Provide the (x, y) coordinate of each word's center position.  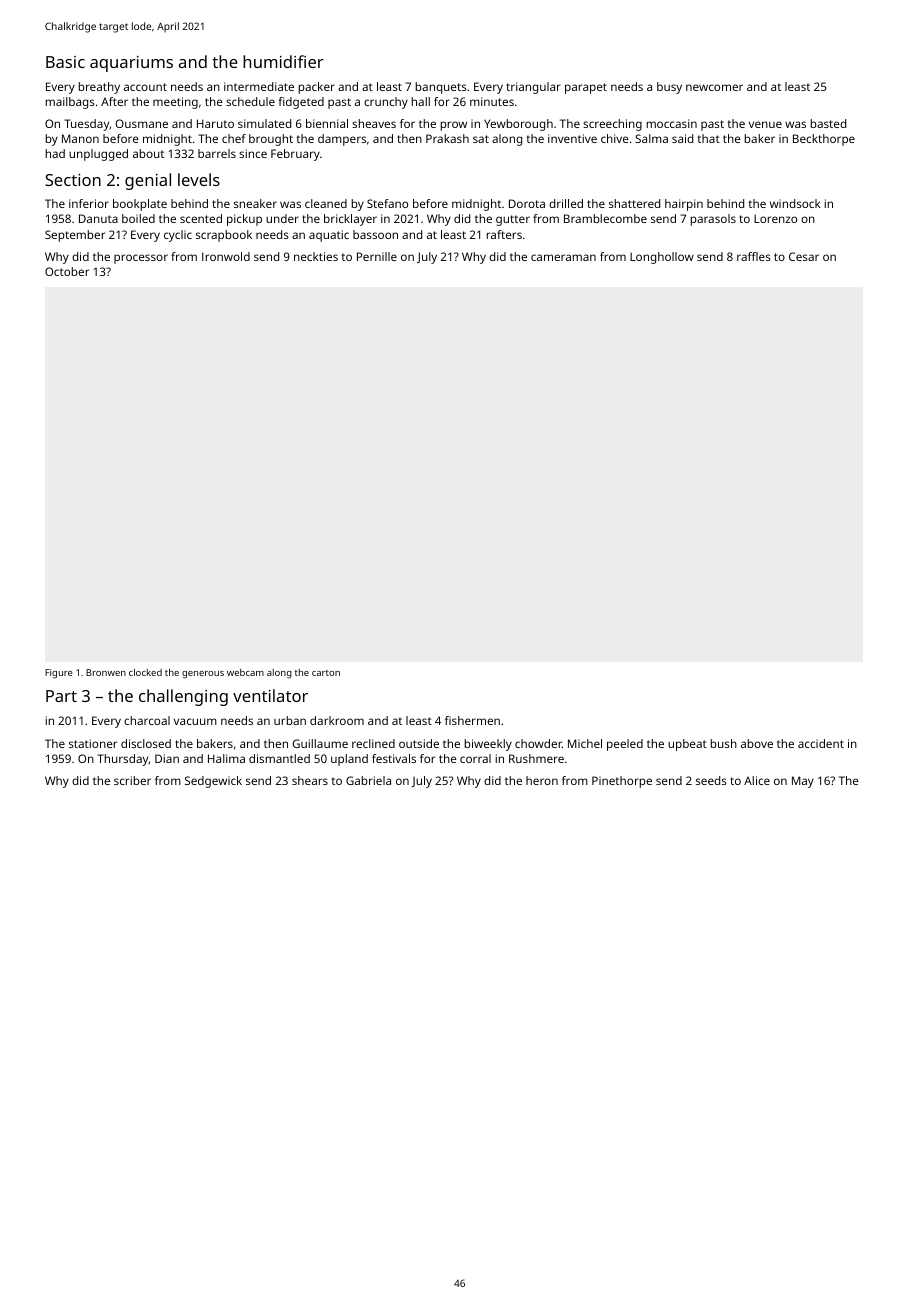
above (757, 743)
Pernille (377, 256)
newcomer (714, 87)
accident (821, 743)
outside (419, 743)
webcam (245, 672)
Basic (65, 62)
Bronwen (106, 672)
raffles (754, 256)
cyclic (178, 236)
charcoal (147, 720)
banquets (441, 88)
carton (326, 673)
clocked (145, 672)
